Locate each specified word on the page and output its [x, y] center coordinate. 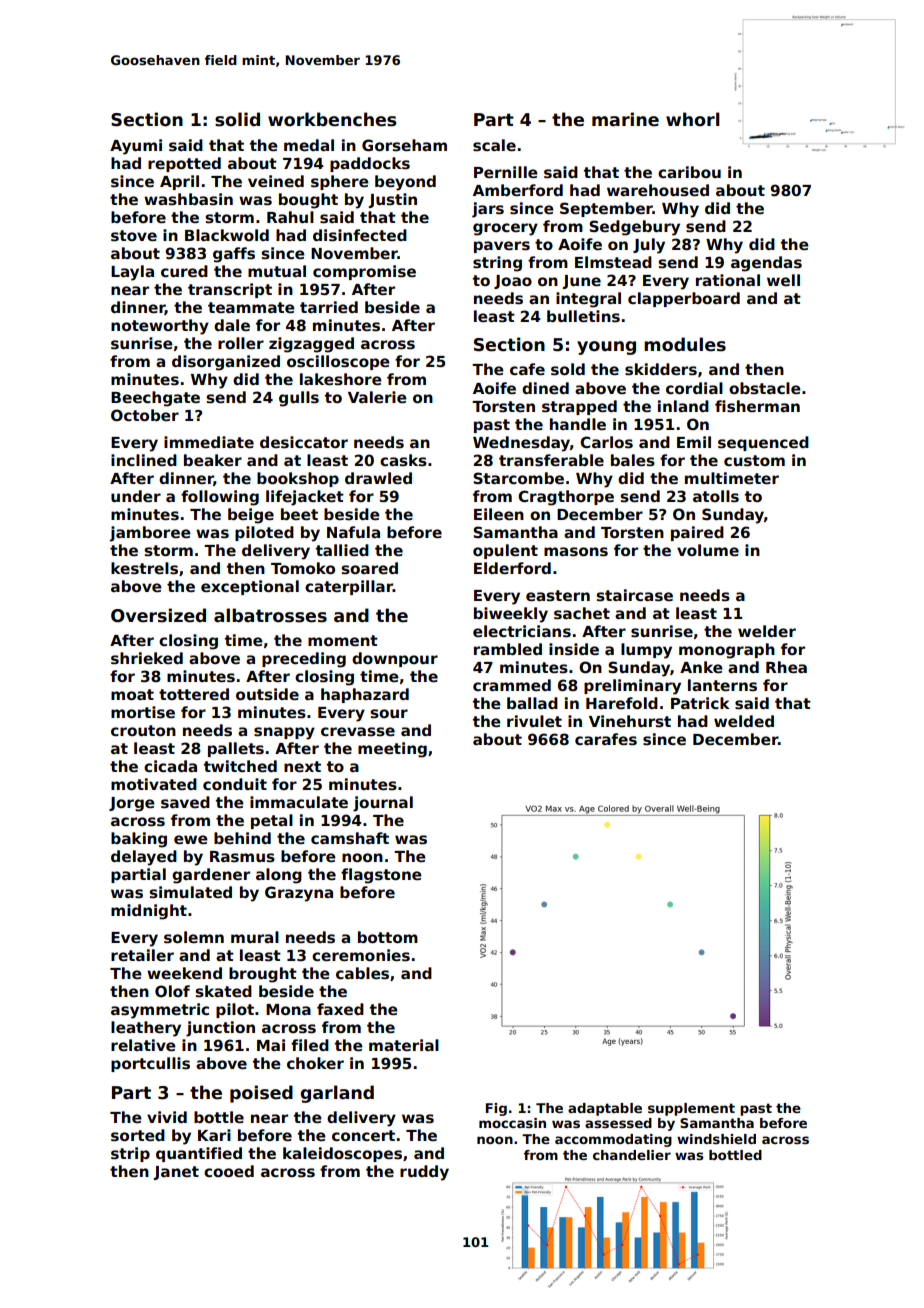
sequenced [763, 443]
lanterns [722, 685]
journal [383, 804]
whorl [693, 119]
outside [267, 694]
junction [220, 1029]
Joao [513, 282]
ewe [191, 839]
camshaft [350, 838]
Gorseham [404, 145]
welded [744, 721]
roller [241, 343]
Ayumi [136, 147]
